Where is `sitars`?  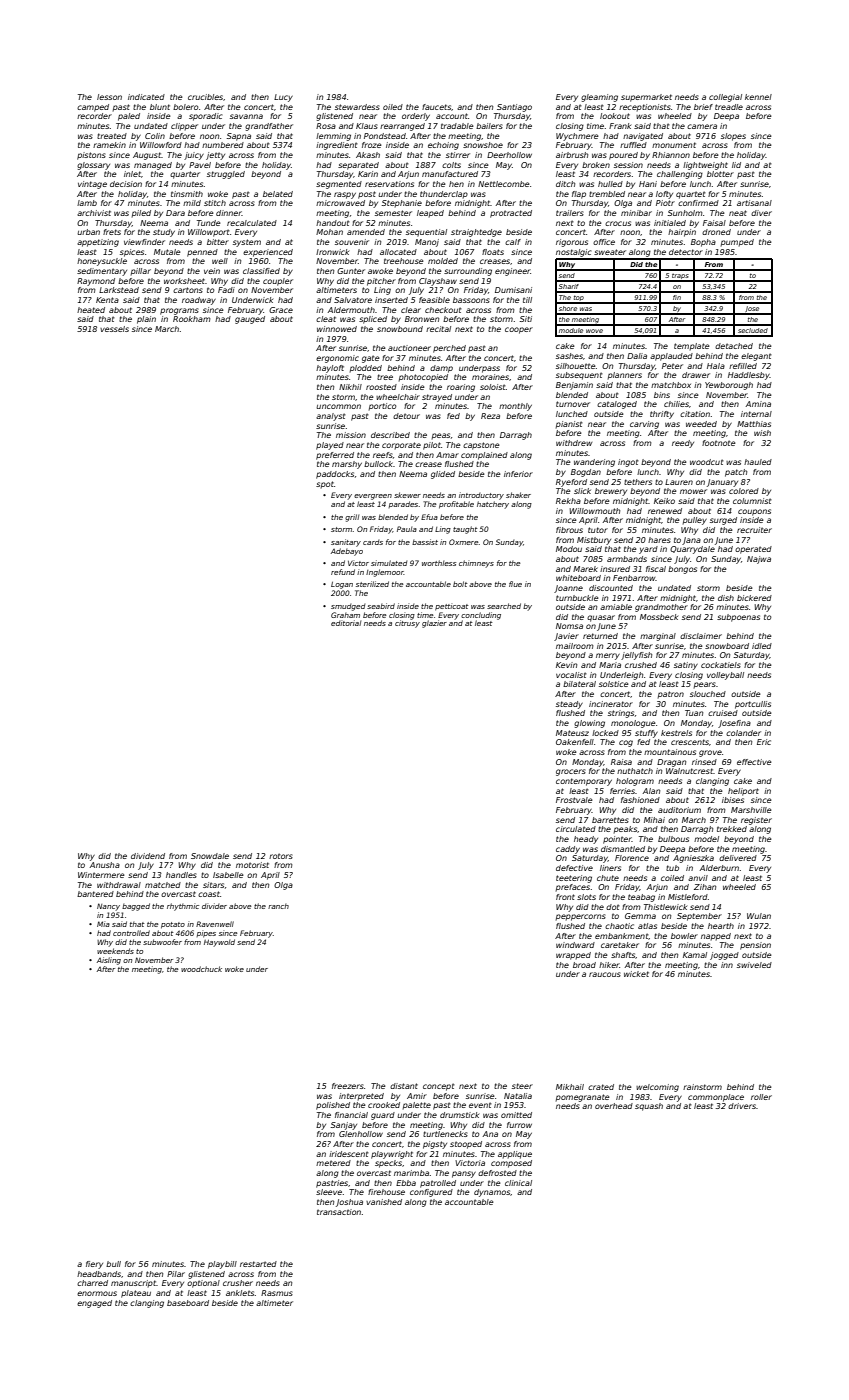
sitars is located at coordinates (213, 885).
